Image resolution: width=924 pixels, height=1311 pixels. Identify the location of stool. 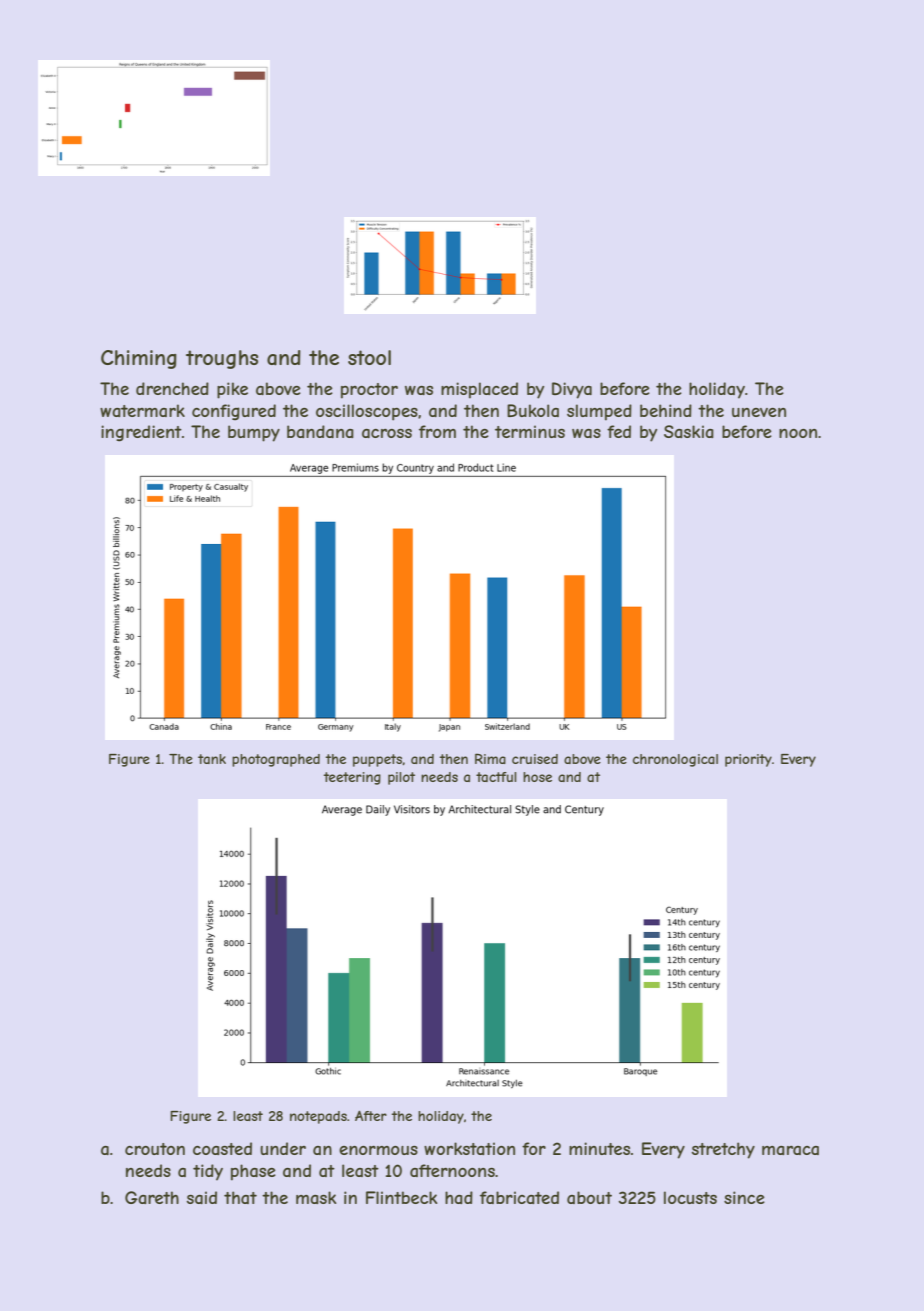
(369, 357).
